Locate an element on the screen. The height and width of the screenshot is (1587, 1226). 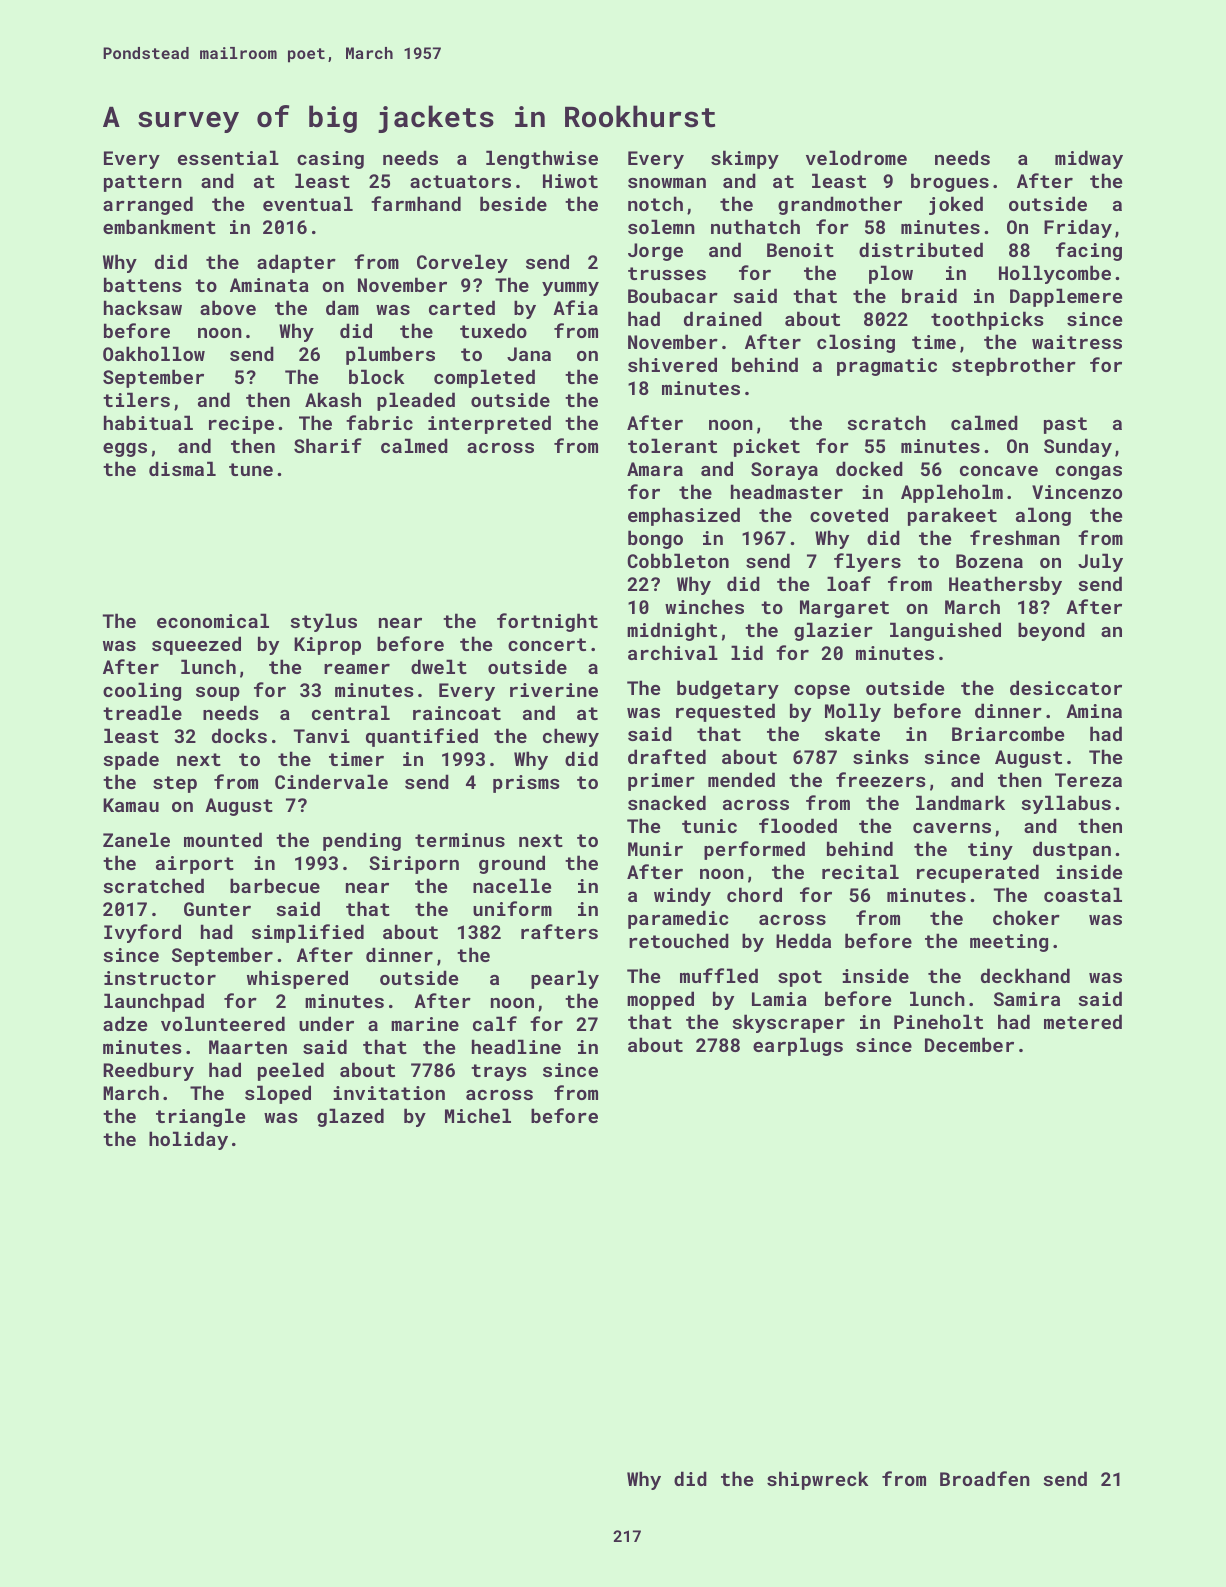
marine is located at coordinates (425, 1024).
